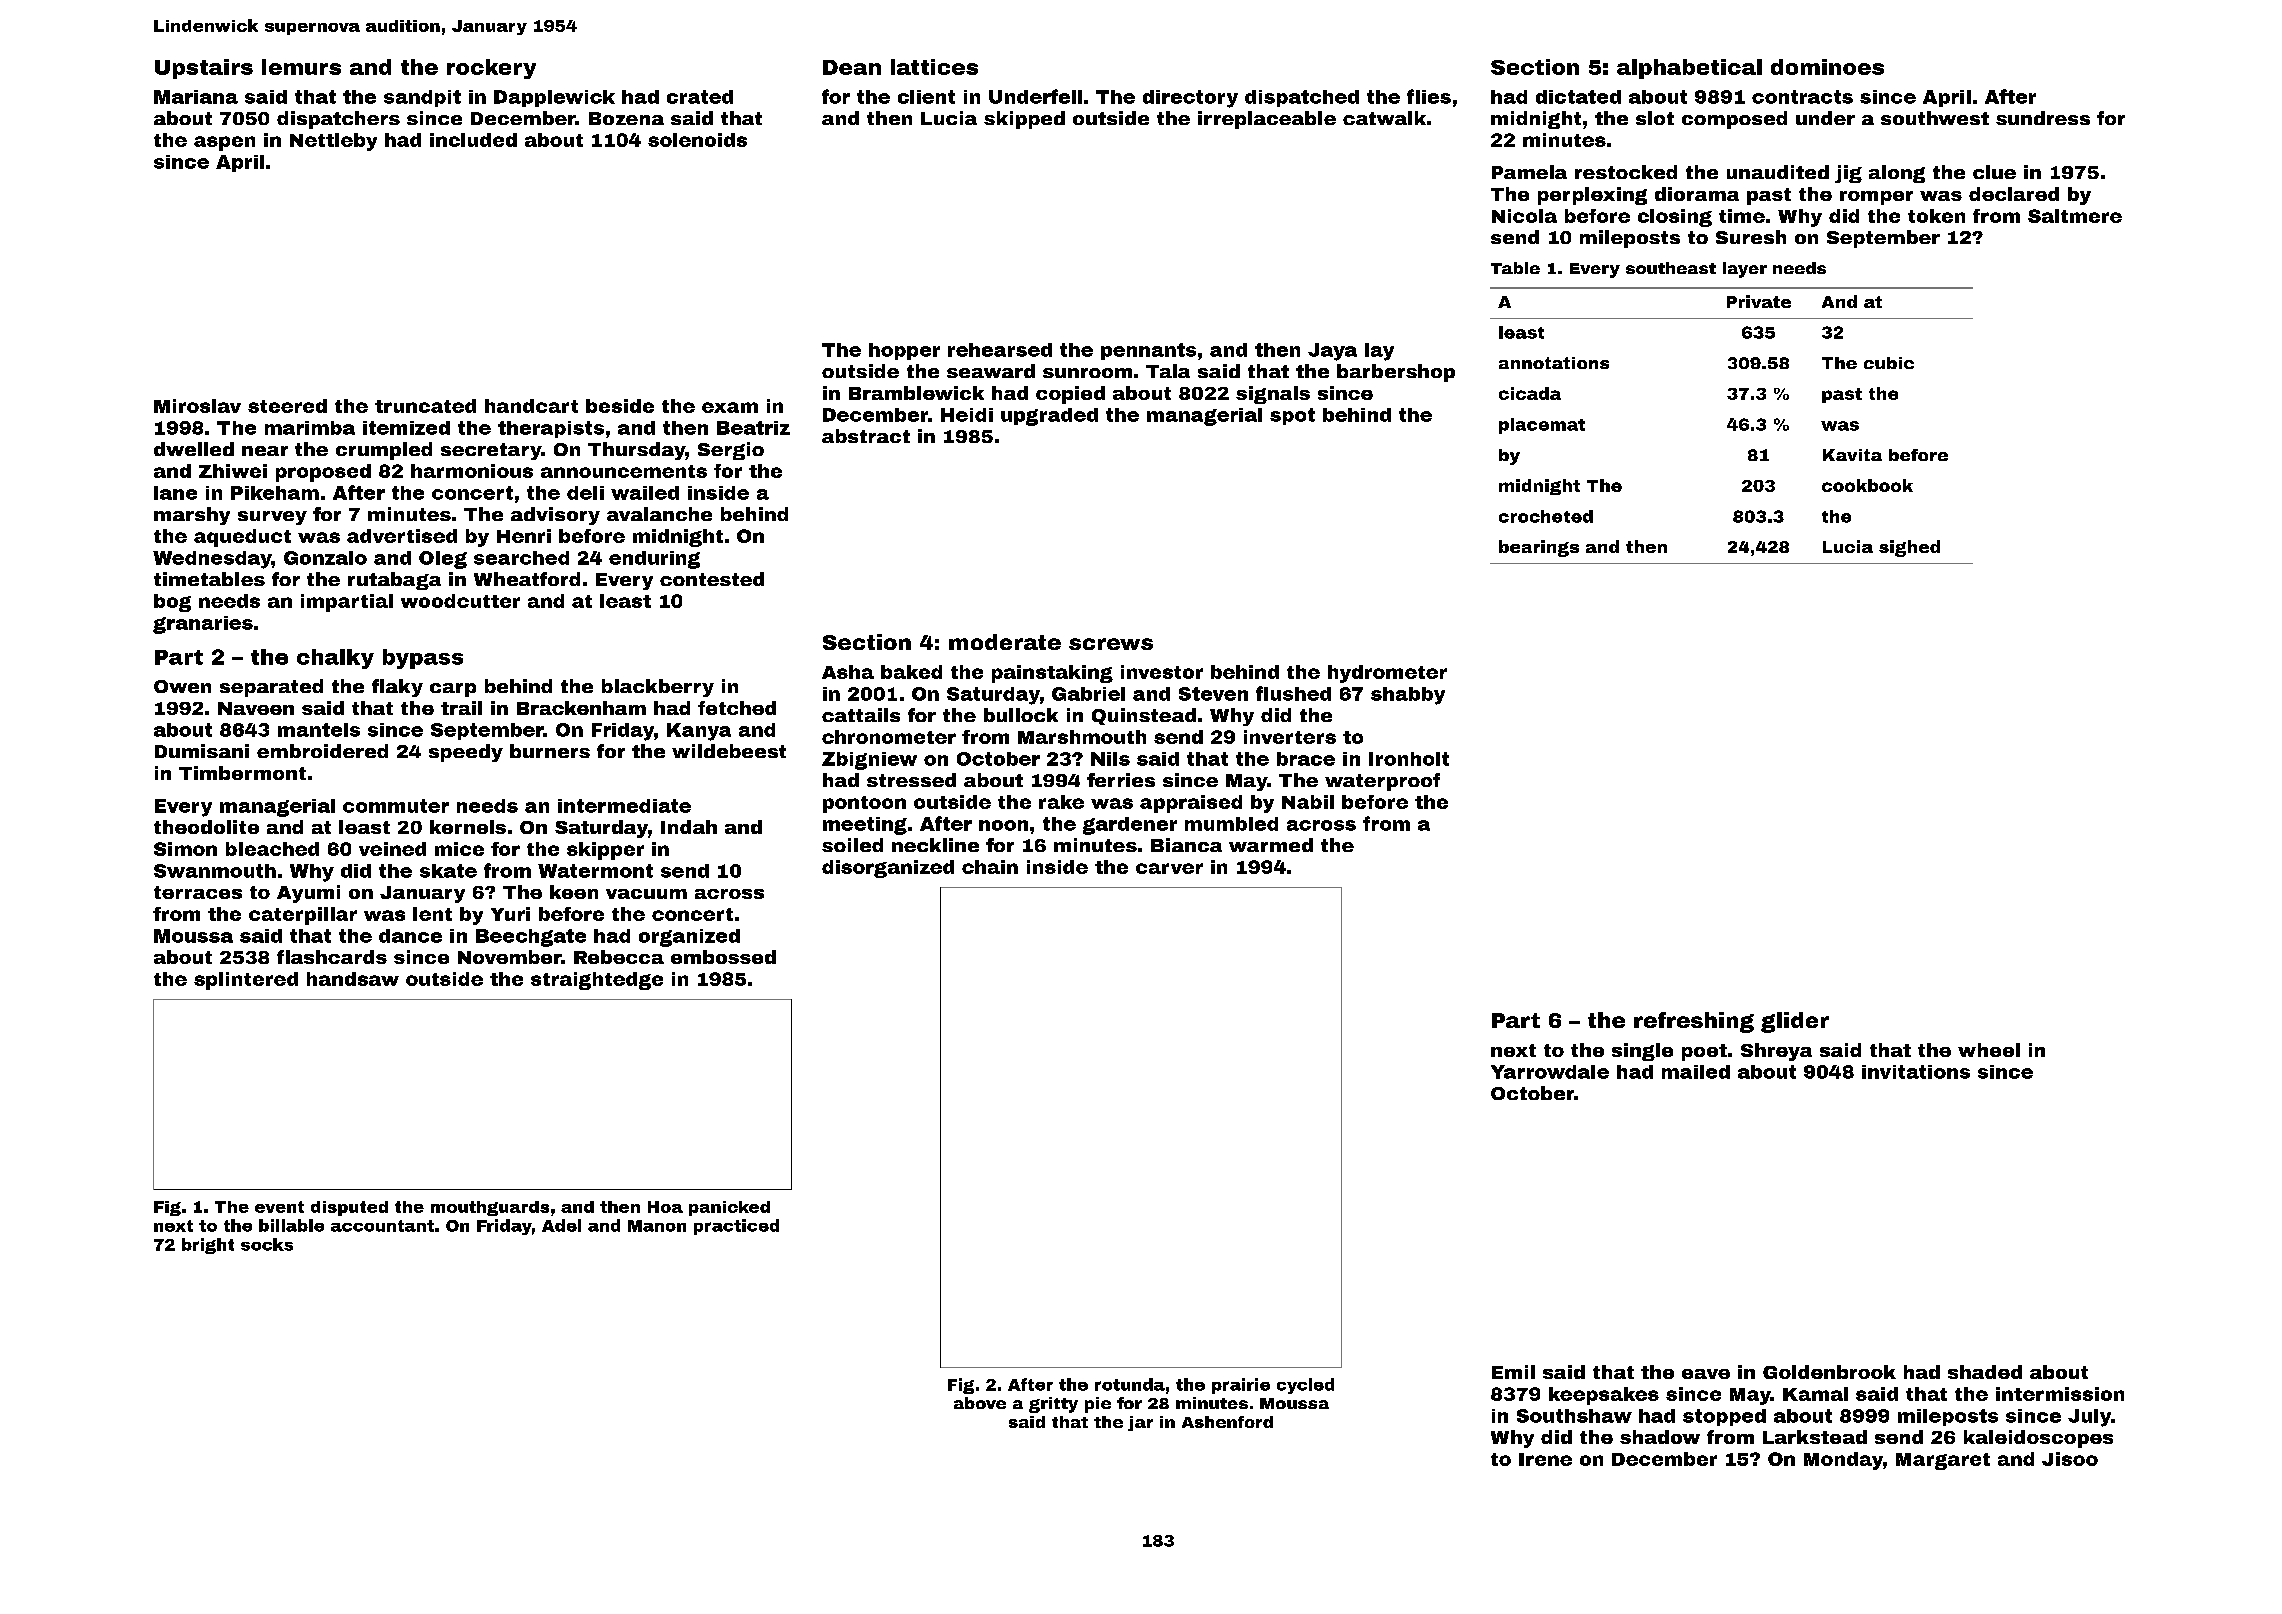 Image resolution: width=2282 pixels, height=1614 pixels. What do you see at coordinates (1689, 69) in the document?
I see `alphabetical` at bounding box center [1689, 69].
